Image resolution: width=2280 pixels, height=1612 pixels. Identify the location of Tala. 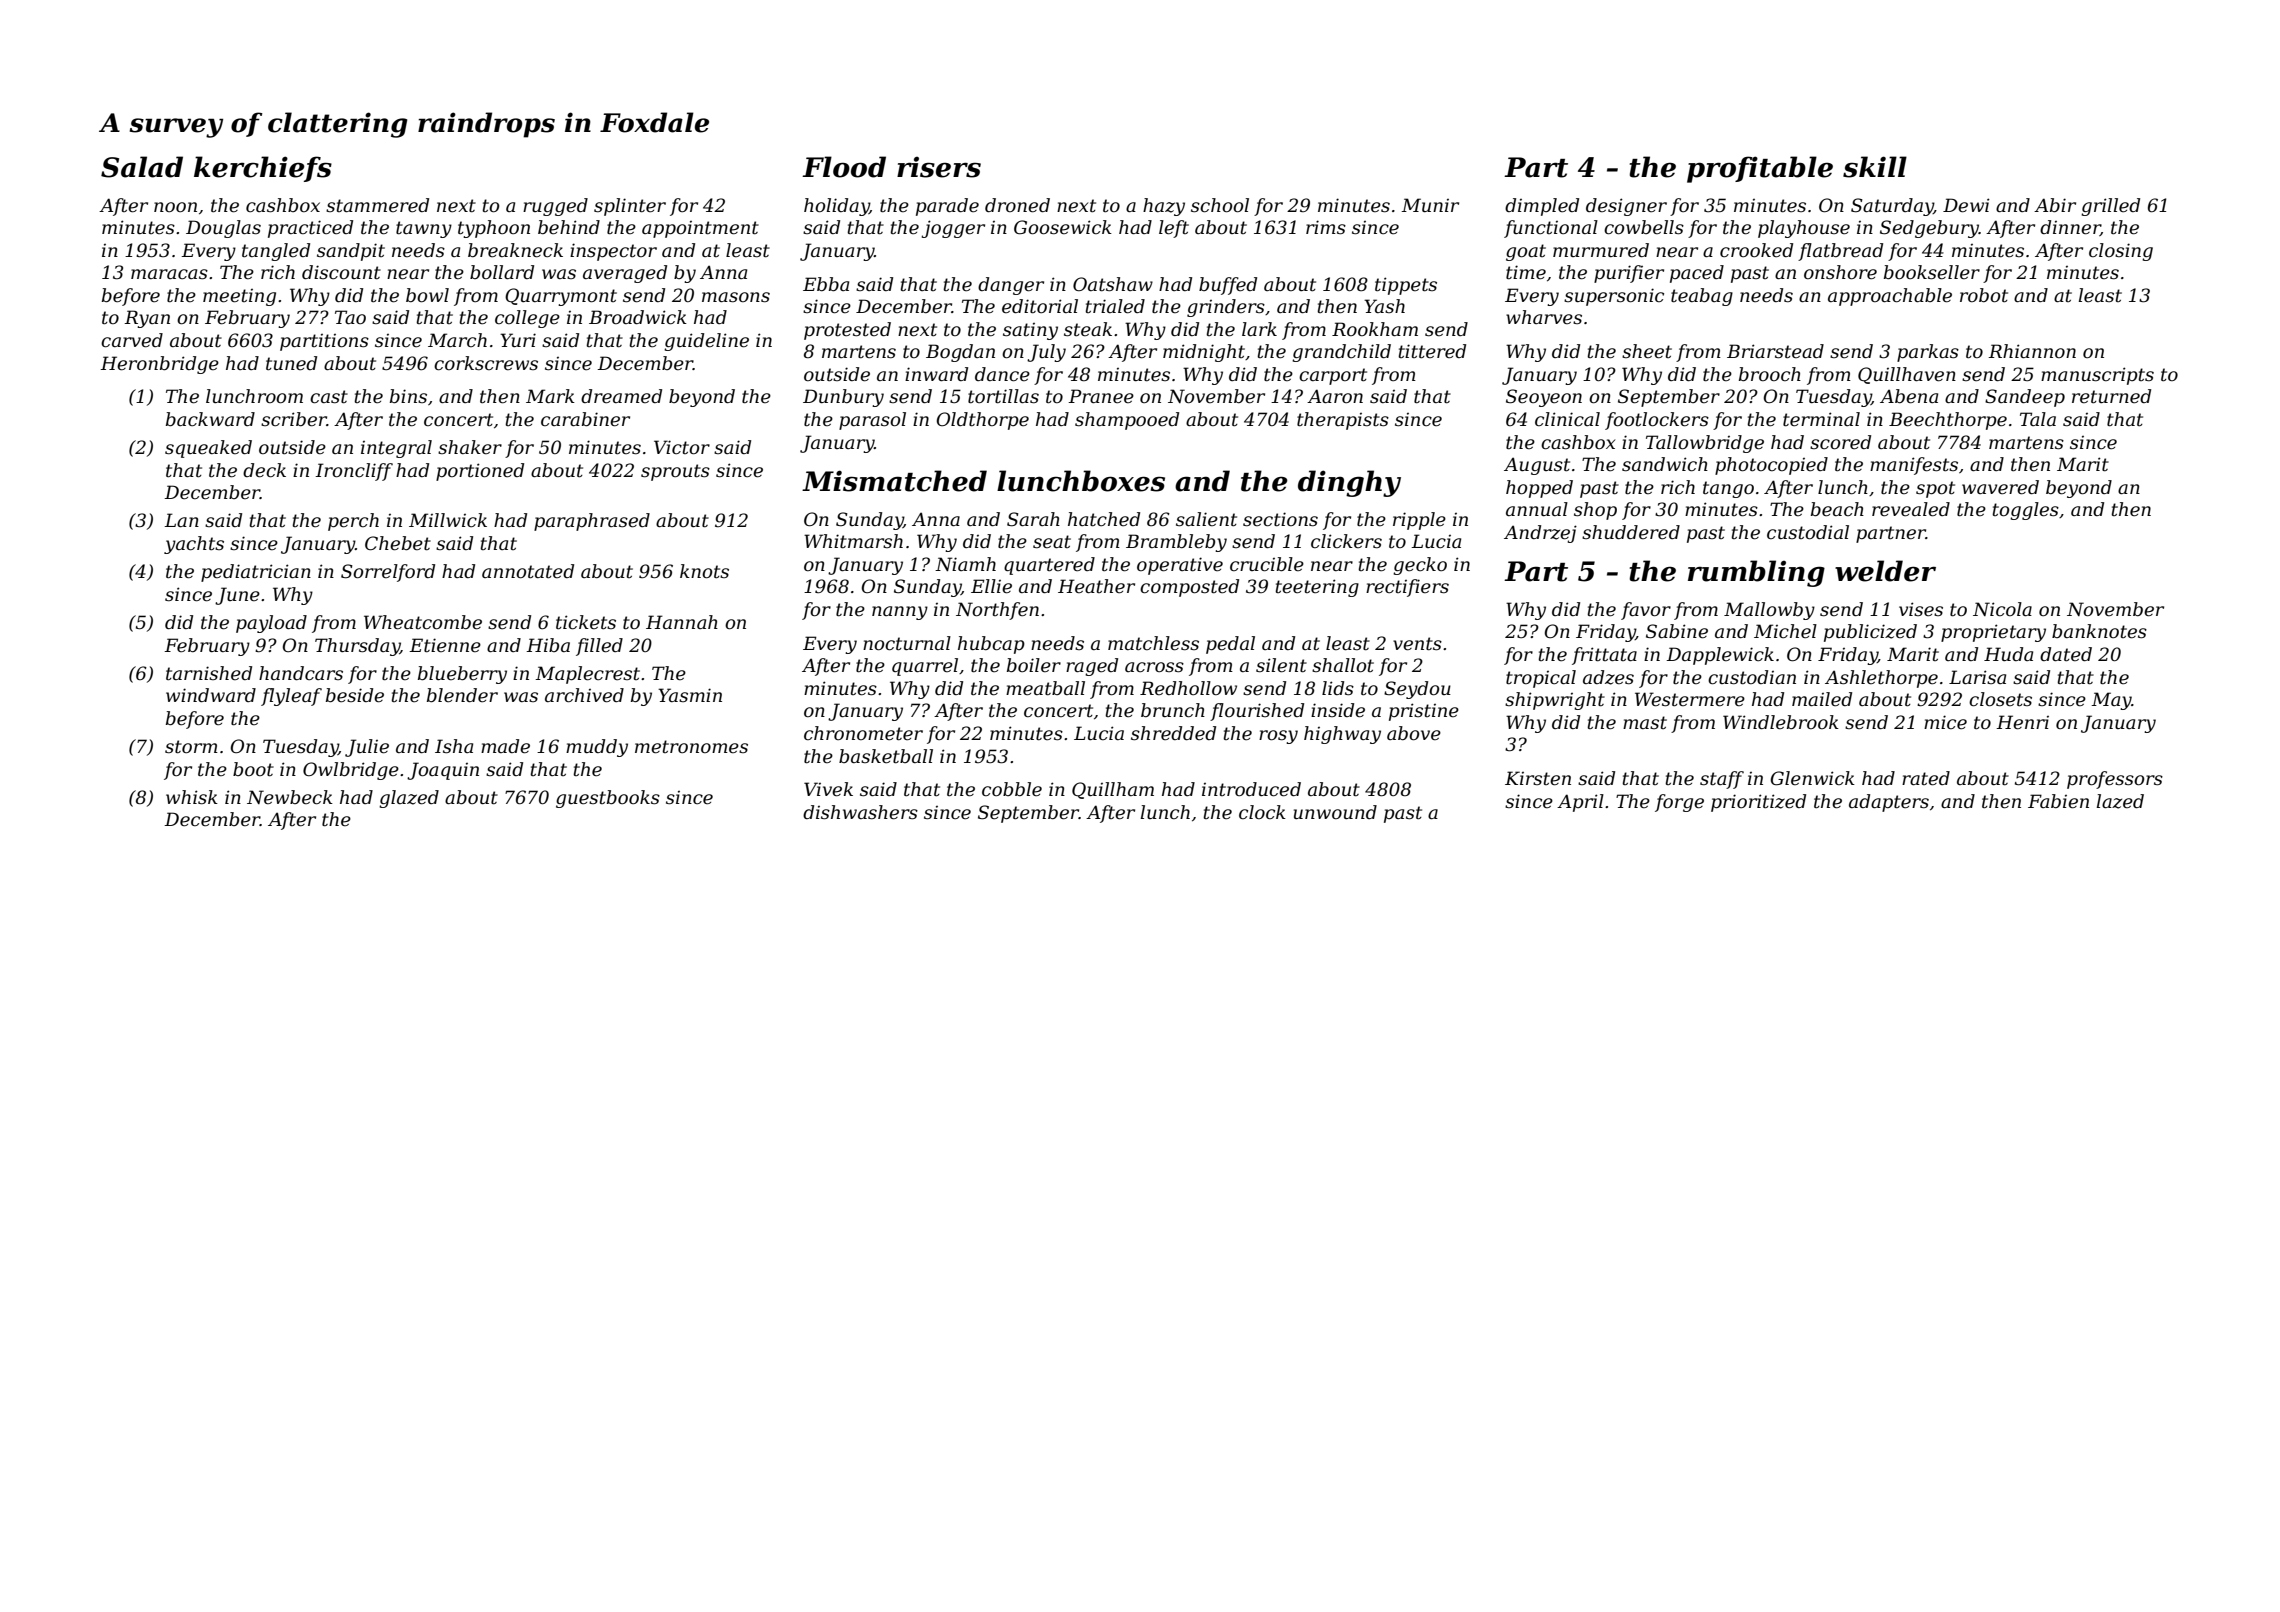
(2038, 419).
